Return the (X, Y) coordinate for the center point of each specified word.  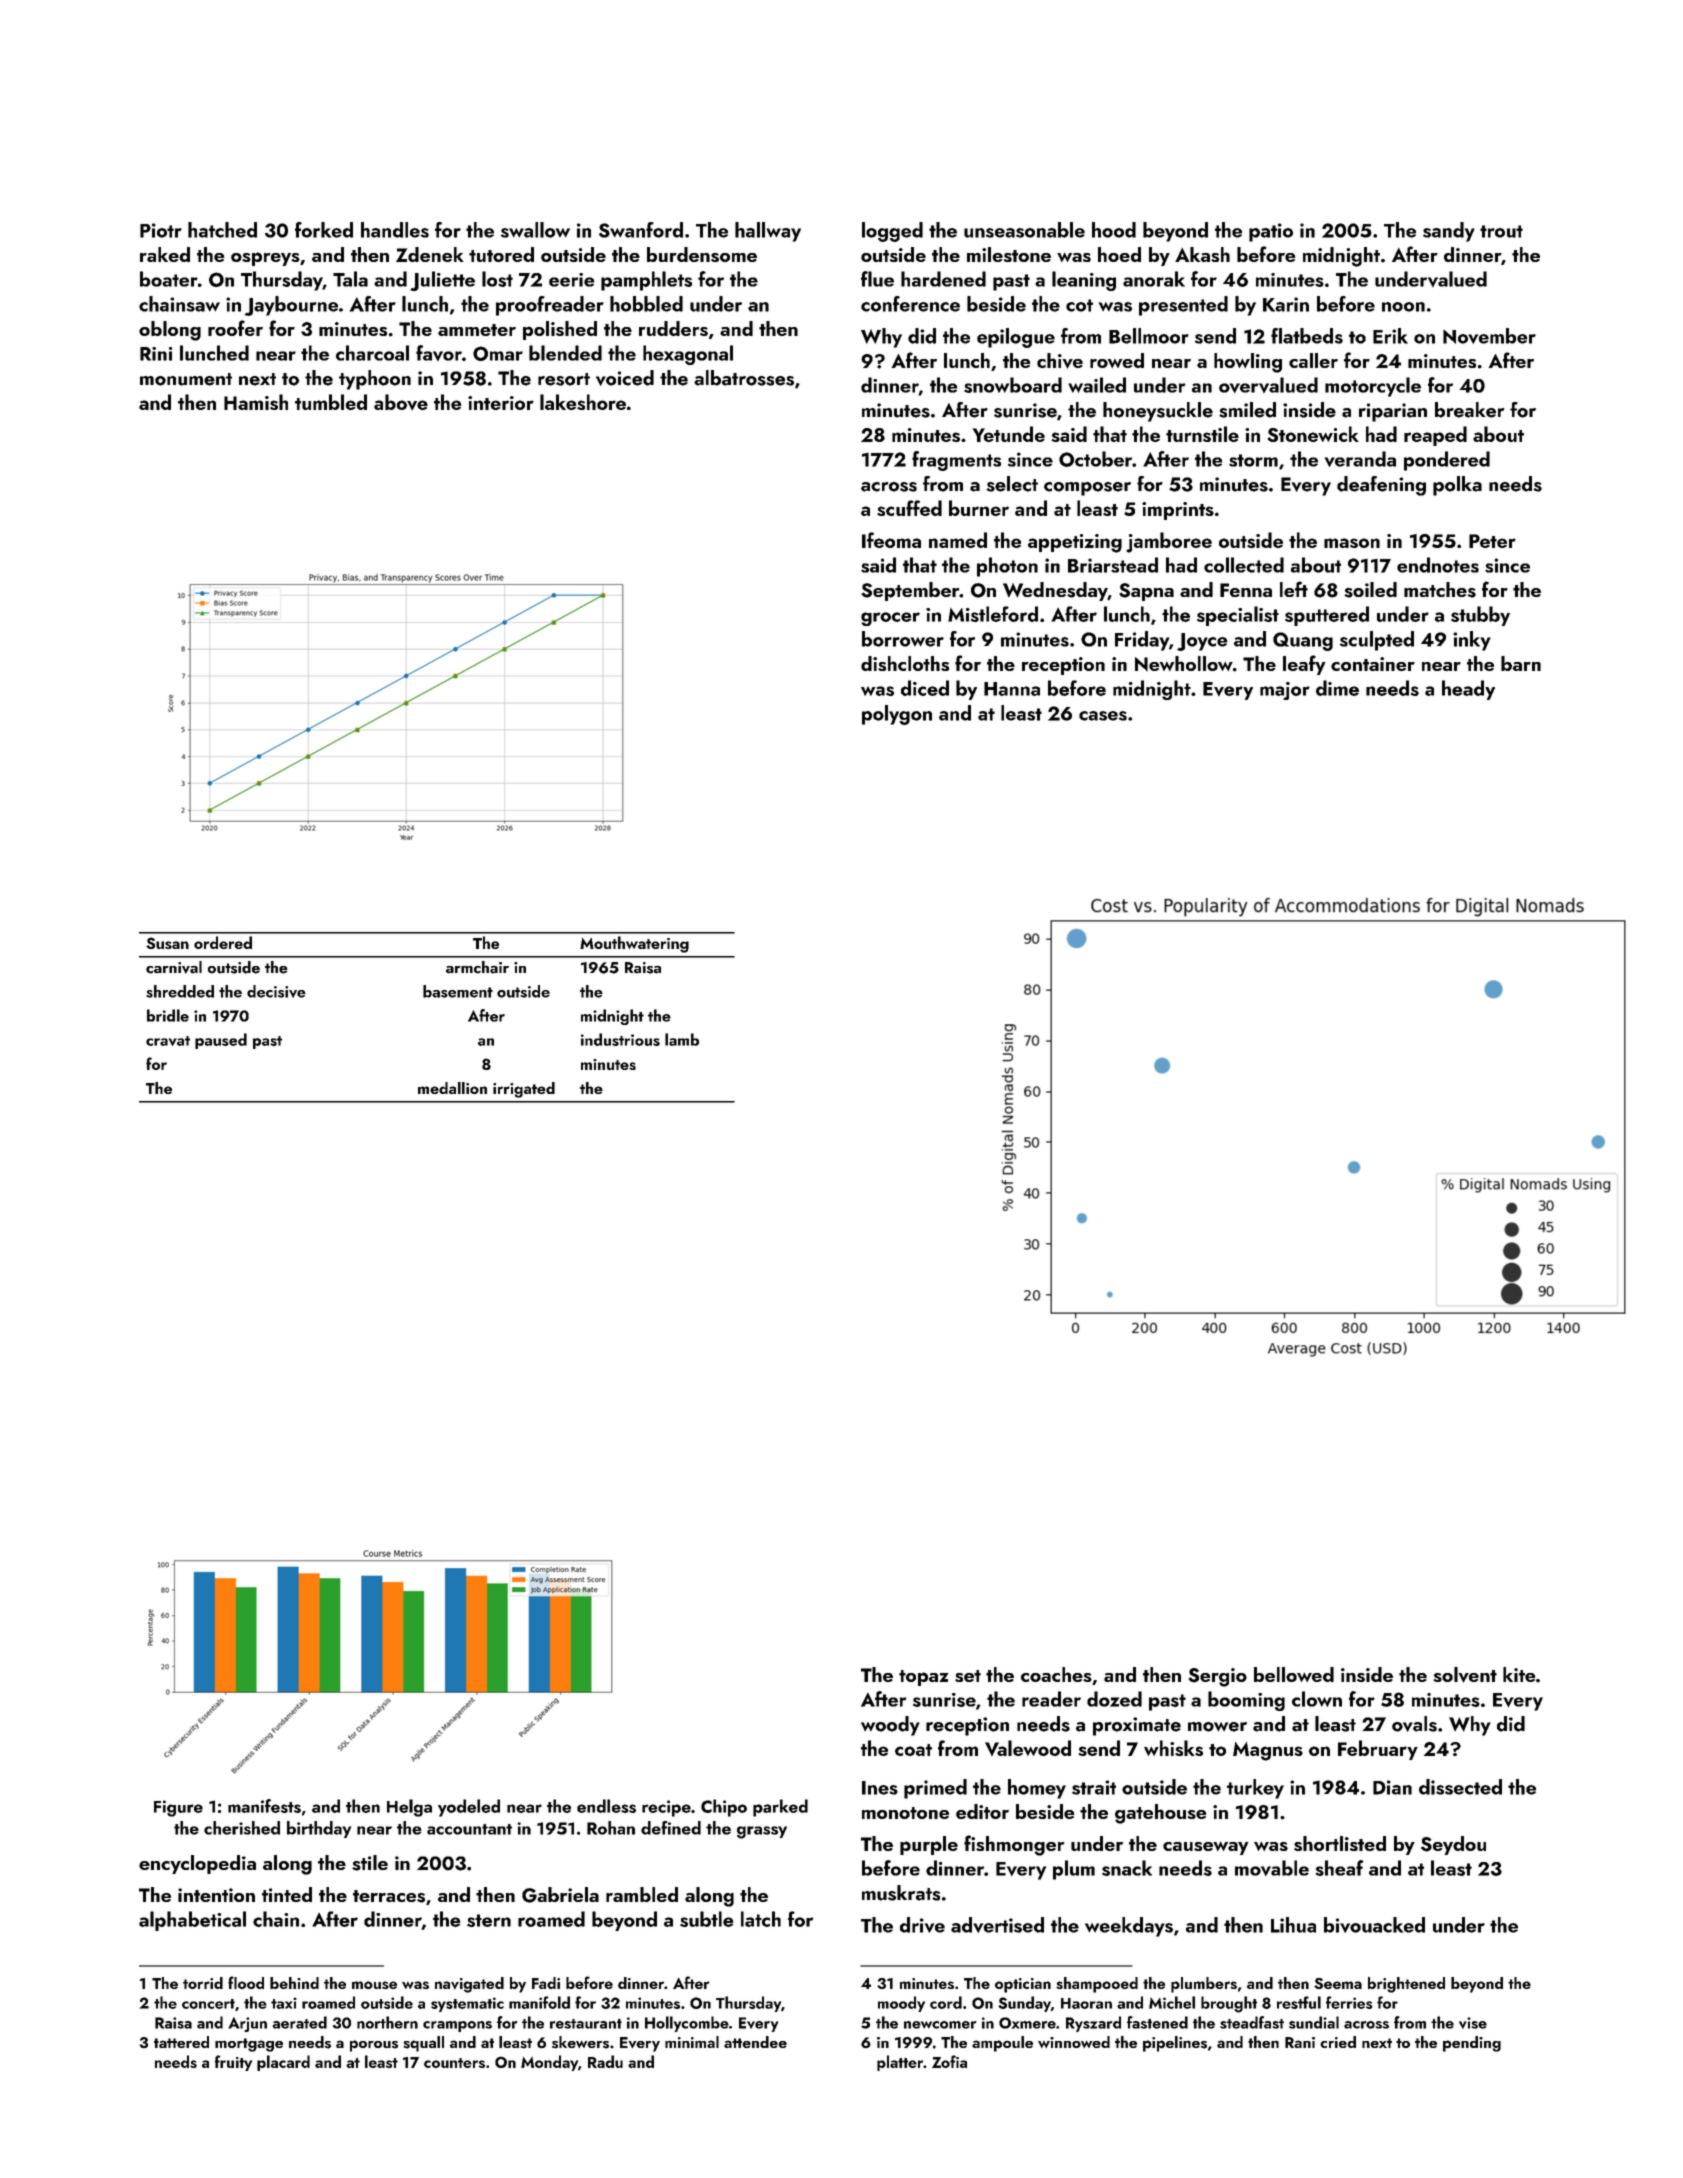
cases (1103, 716)
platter (900, 2063)
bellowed (1294, 1674)
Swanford (641, 230)
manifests (264, 1806)
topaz (924, 1678)
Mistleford (993, 614)
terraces (389, 1896)
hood (1114, 230)
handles (395, 230)
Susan (167, 943)
